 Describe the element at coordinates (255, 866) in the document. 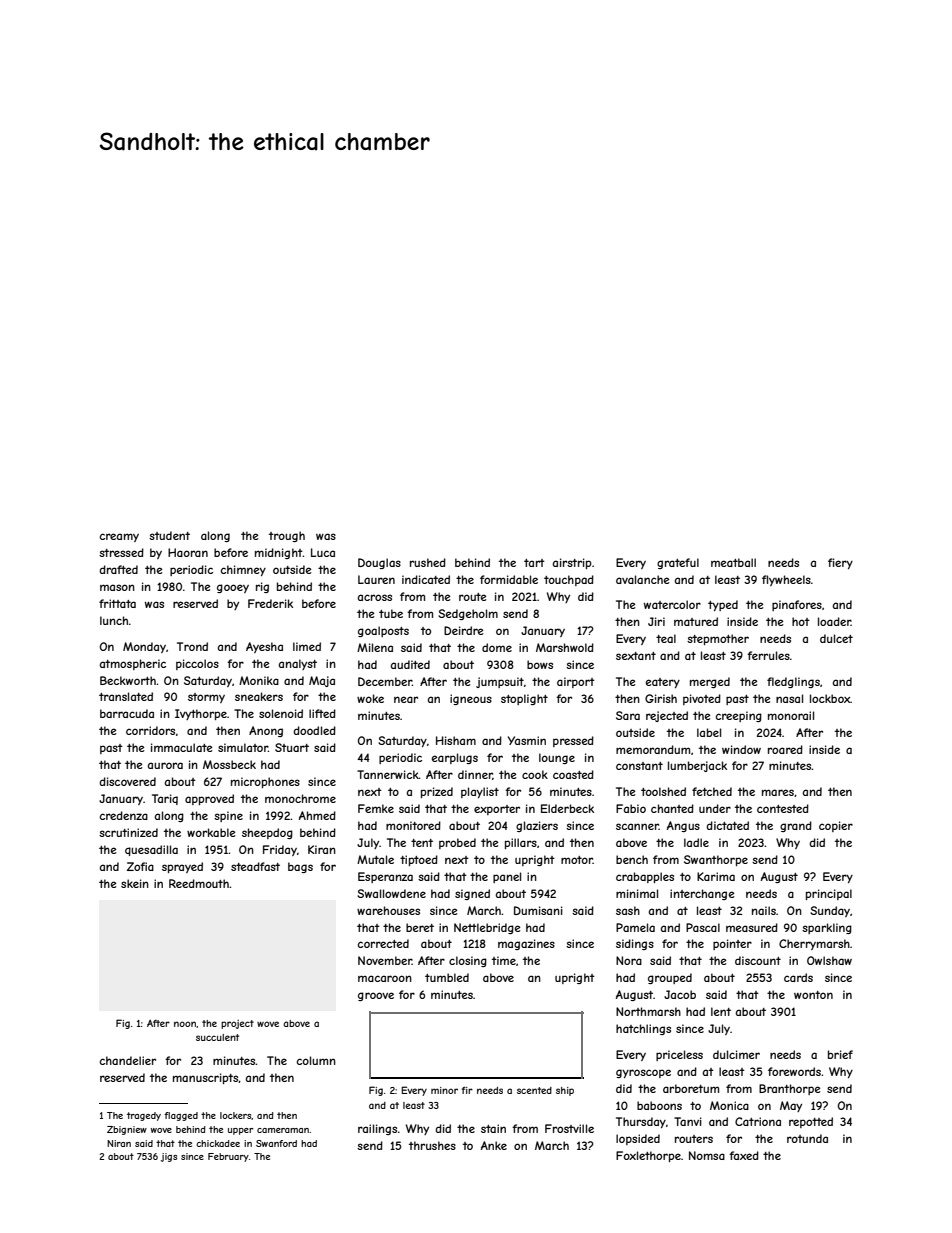

I see `steadfast` at that location.
